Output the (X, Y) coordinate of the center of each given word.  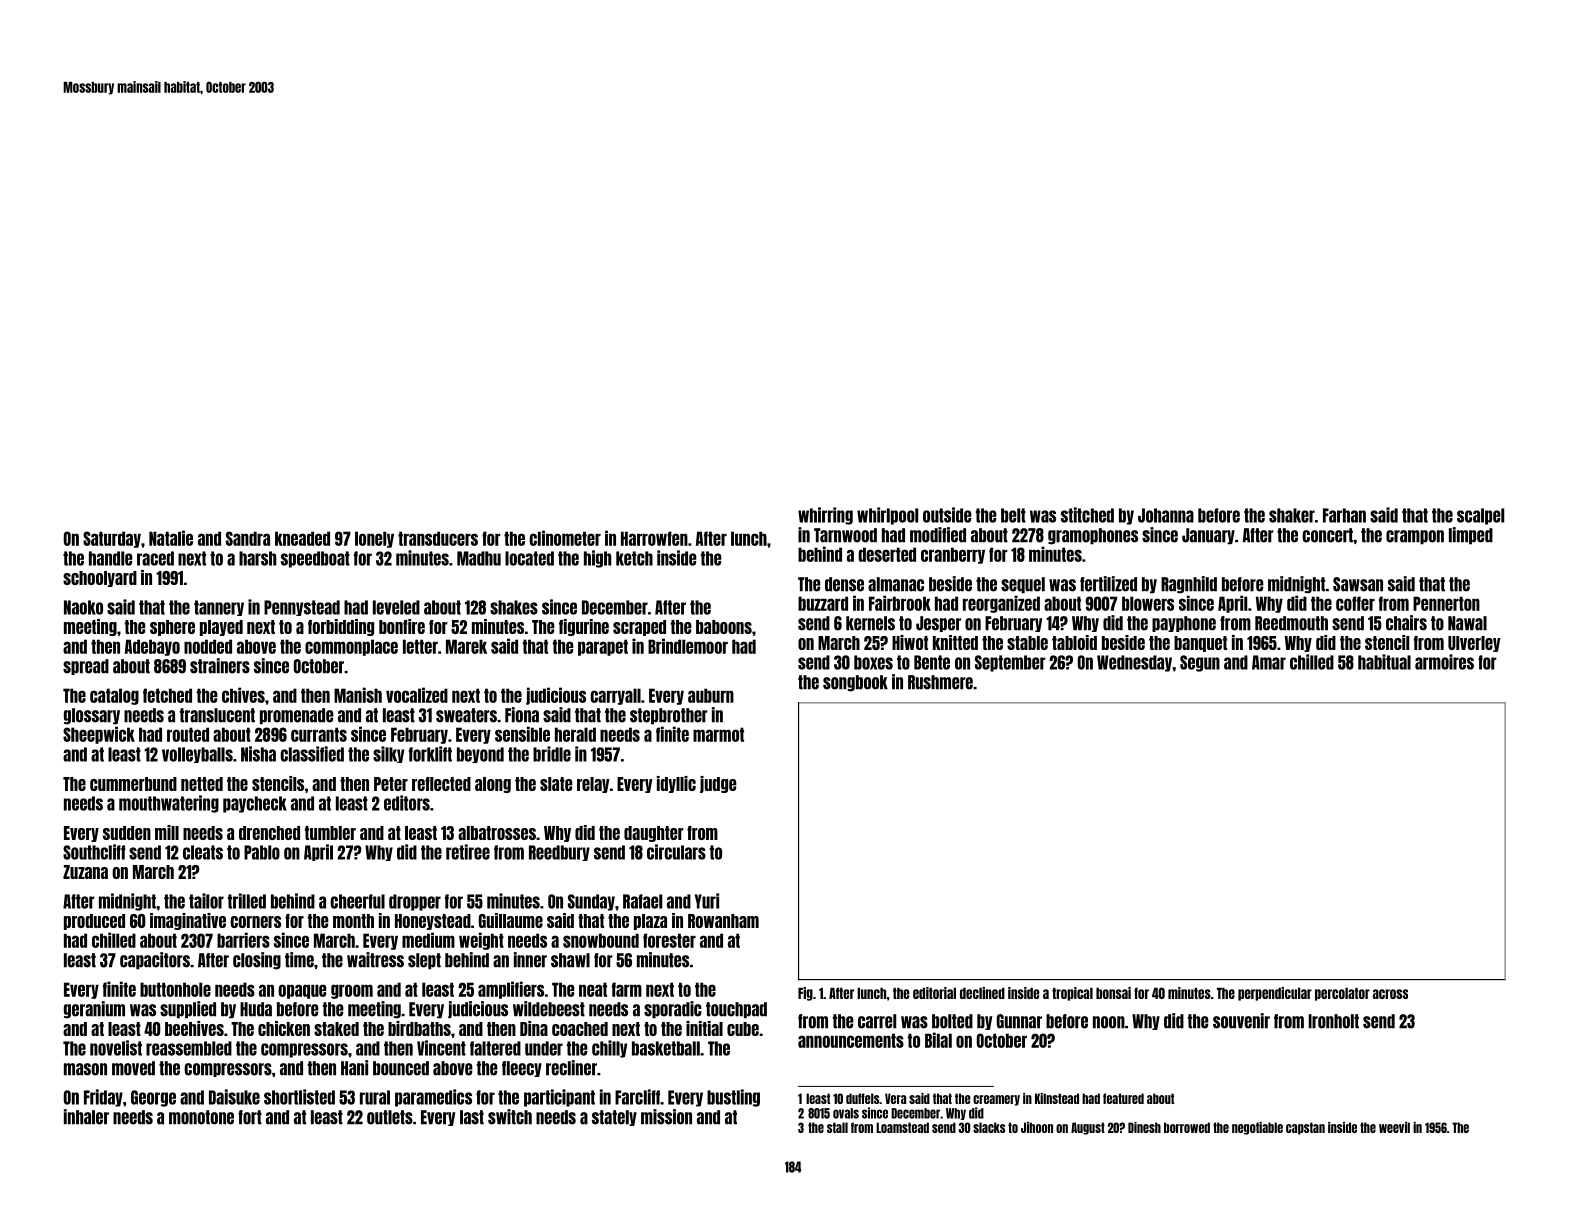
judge (718, 784)
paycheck (255, 804)
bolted (952, 1021)
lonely (374, 539)
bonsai (1113, 993)
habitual (1384, 662)
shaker (1292, 515)
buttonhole (175, 989)
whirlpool (887, 516)
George (153, 1098)
